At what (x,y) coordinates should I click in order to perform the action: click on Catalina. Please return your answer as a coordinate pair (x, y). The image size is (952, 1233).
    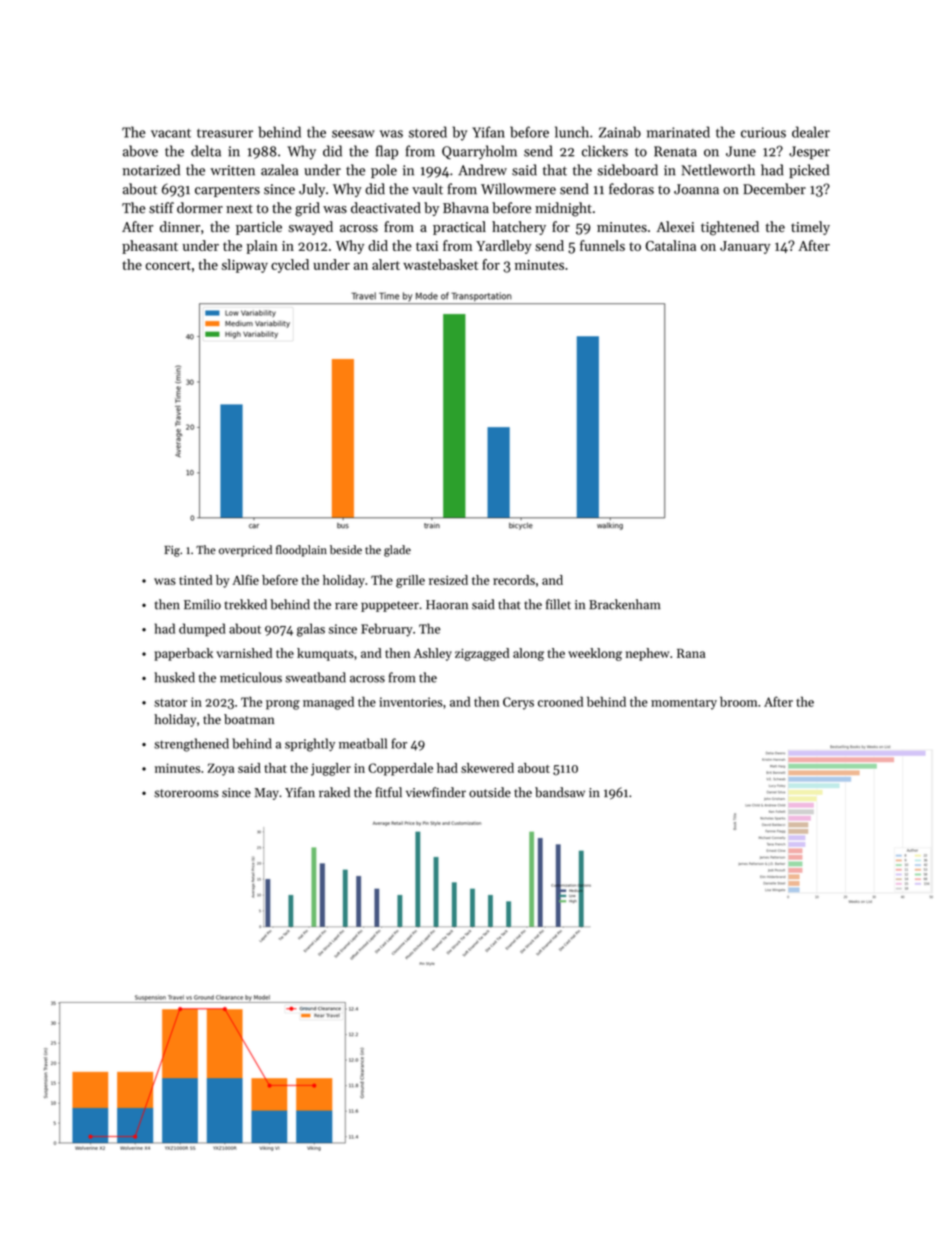
    Looking at the image, I should click on (671, 245).
